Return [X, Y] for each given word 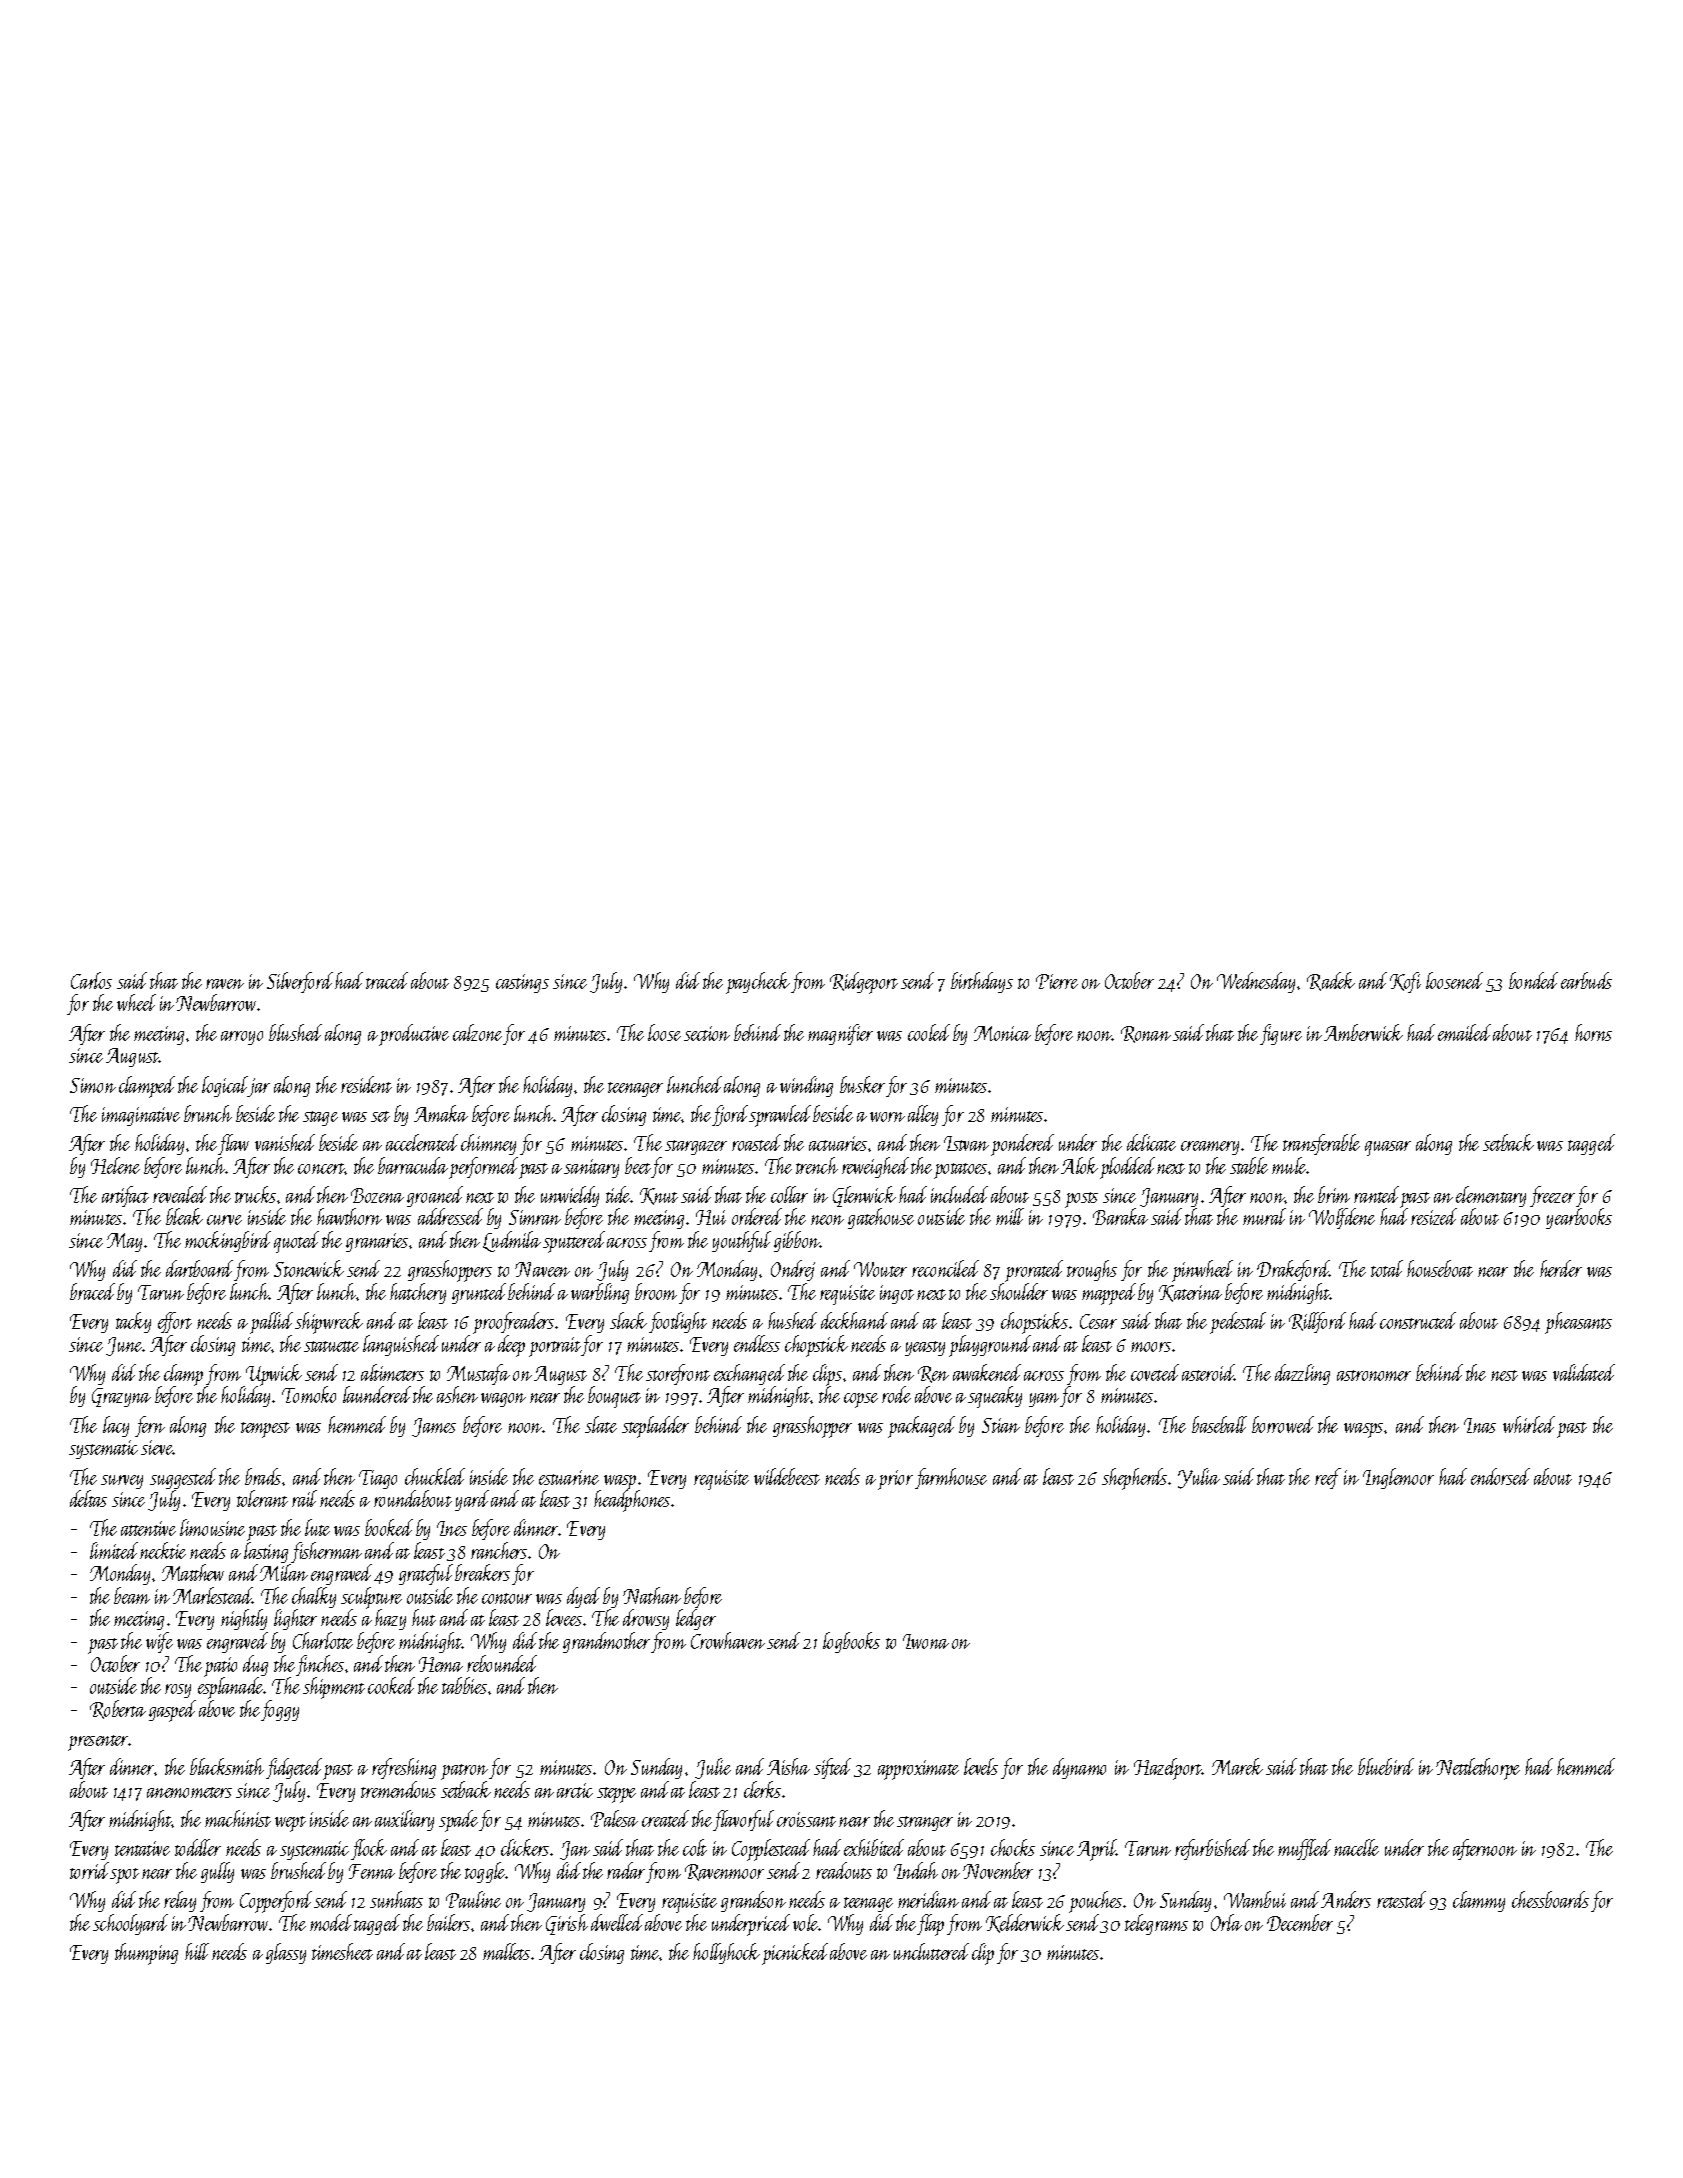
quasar [1388, 1148]
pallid [271, 1323]
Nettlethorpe [1478, 1769]
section [707, 1033]
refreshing [404, 1768]
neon [827, 1220]
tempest [265, 1430]
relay [180, 1901]
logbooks [851, 1642]
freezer [1552, 1196]
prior [895, 1480]
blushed [295, 1032]
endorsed [1500, 1476]
